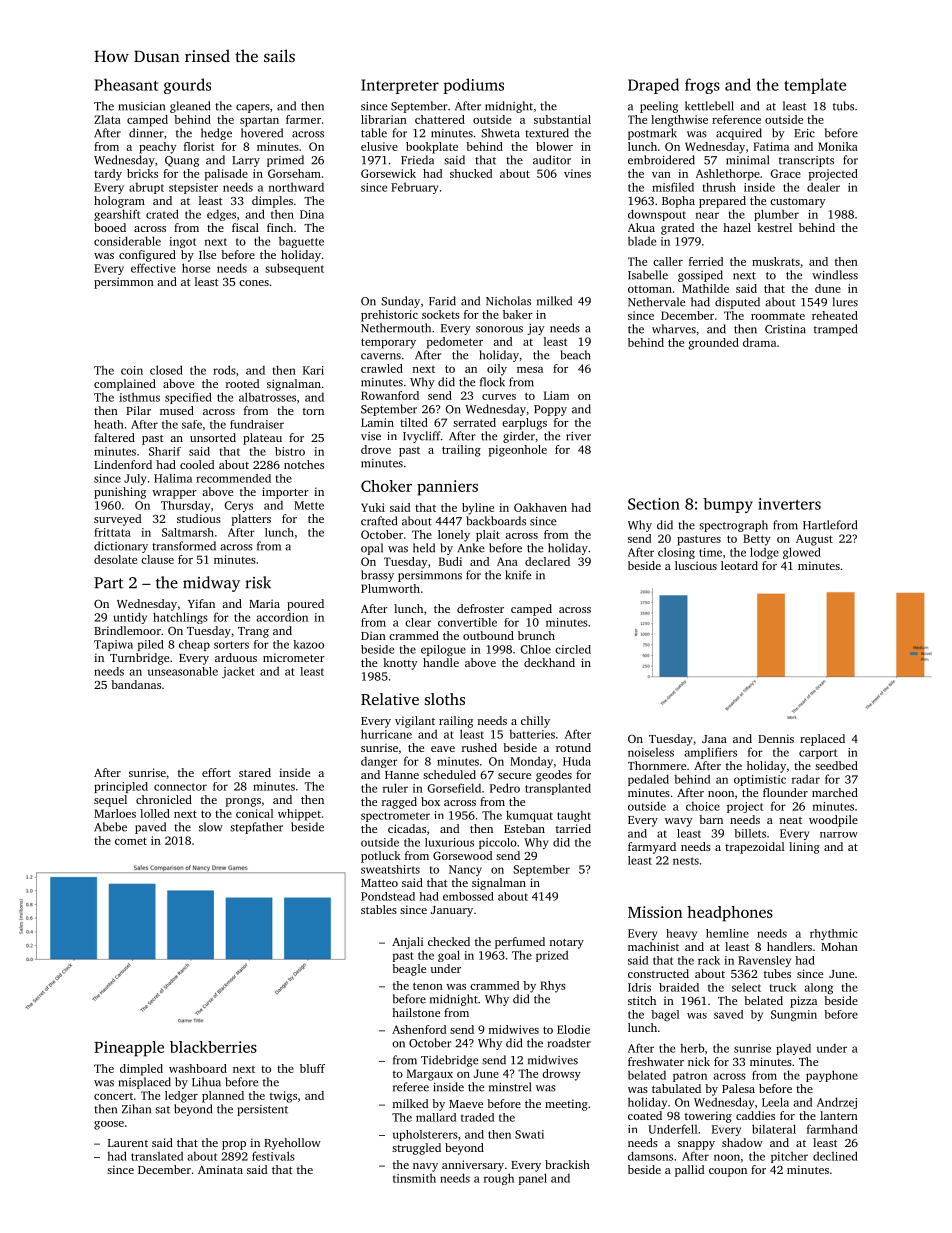 This page has height=1233, width=952. I want to click on roadster, so click(569, 1043).
